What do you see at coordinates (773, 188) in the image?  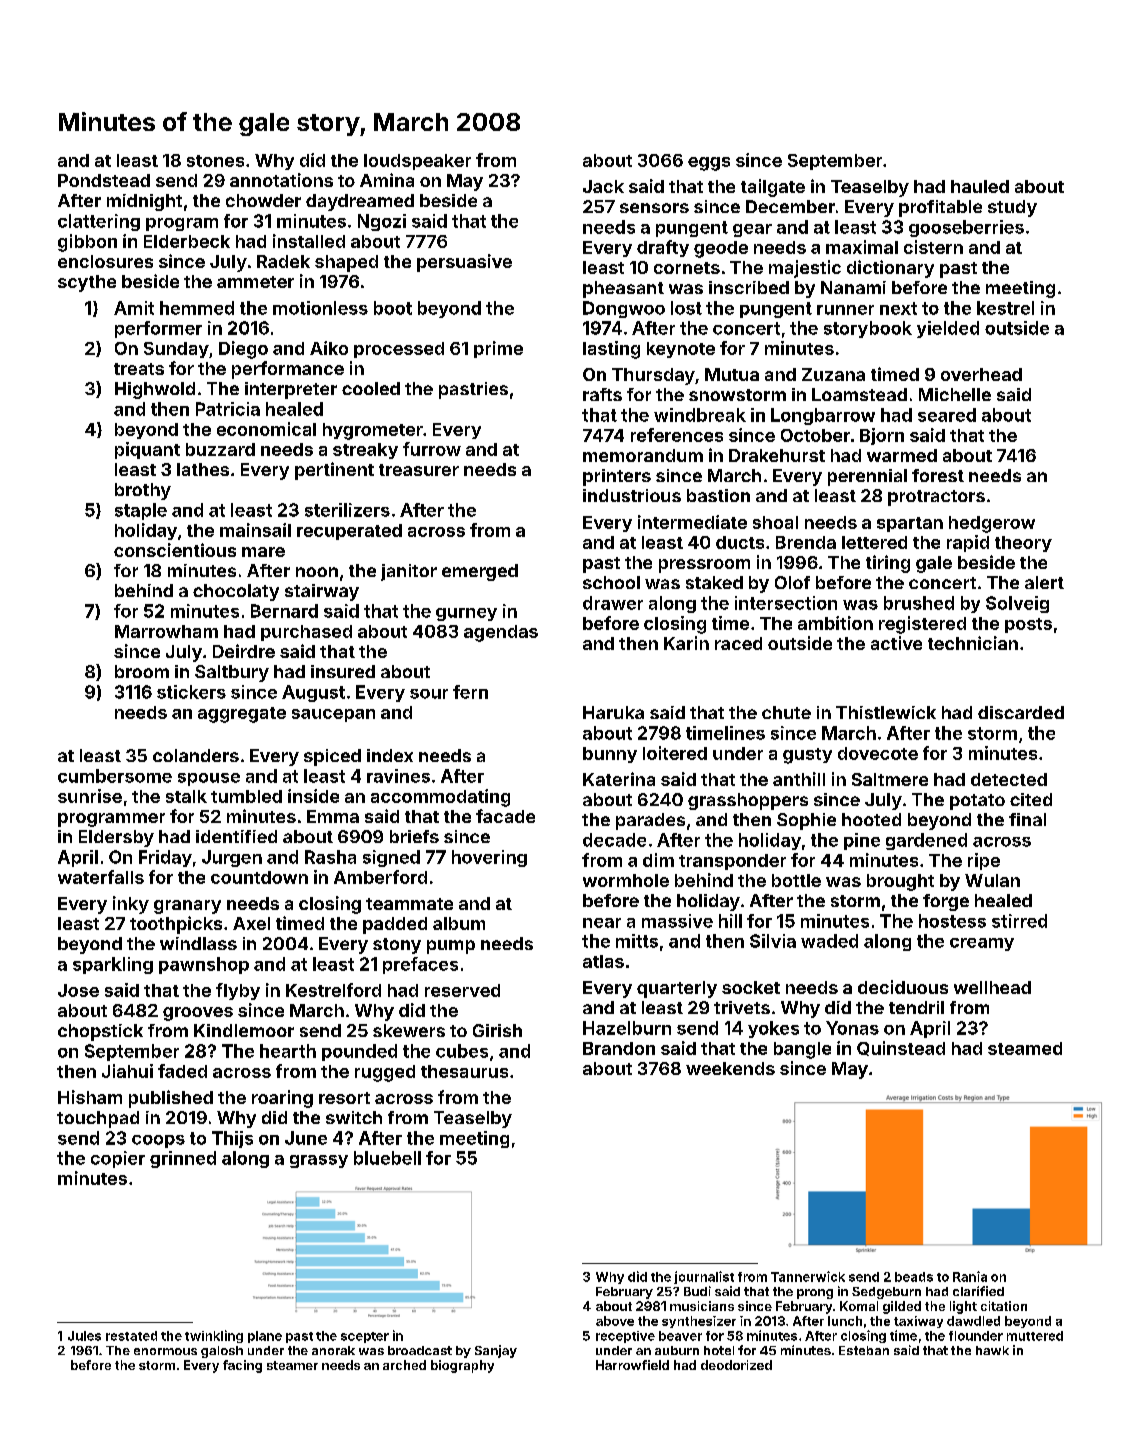 I see `tailgate` at bounding box center [773, 188].
